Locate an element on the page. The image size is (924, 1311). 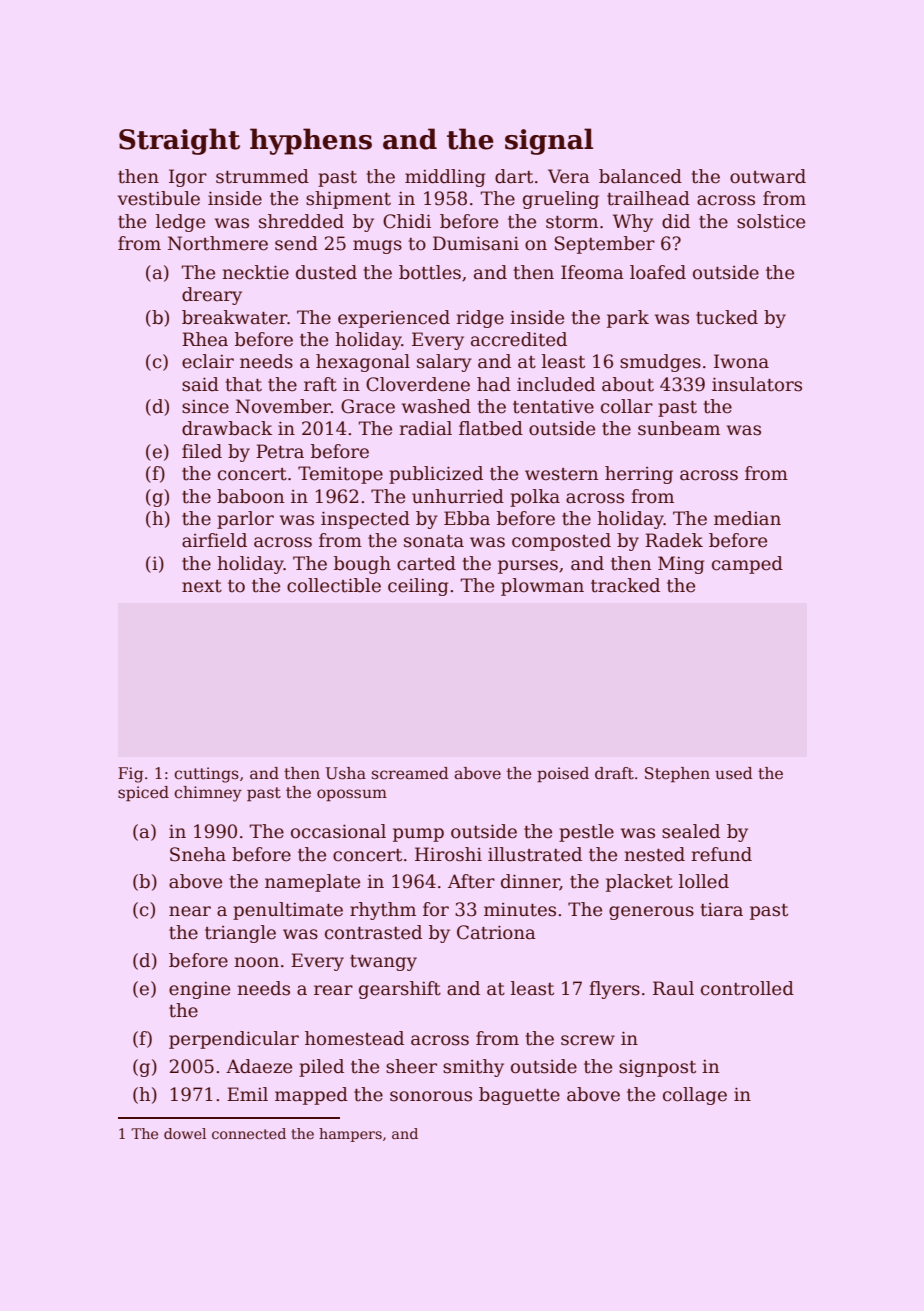
Hiroshi is located at coordinates (448, 854).
